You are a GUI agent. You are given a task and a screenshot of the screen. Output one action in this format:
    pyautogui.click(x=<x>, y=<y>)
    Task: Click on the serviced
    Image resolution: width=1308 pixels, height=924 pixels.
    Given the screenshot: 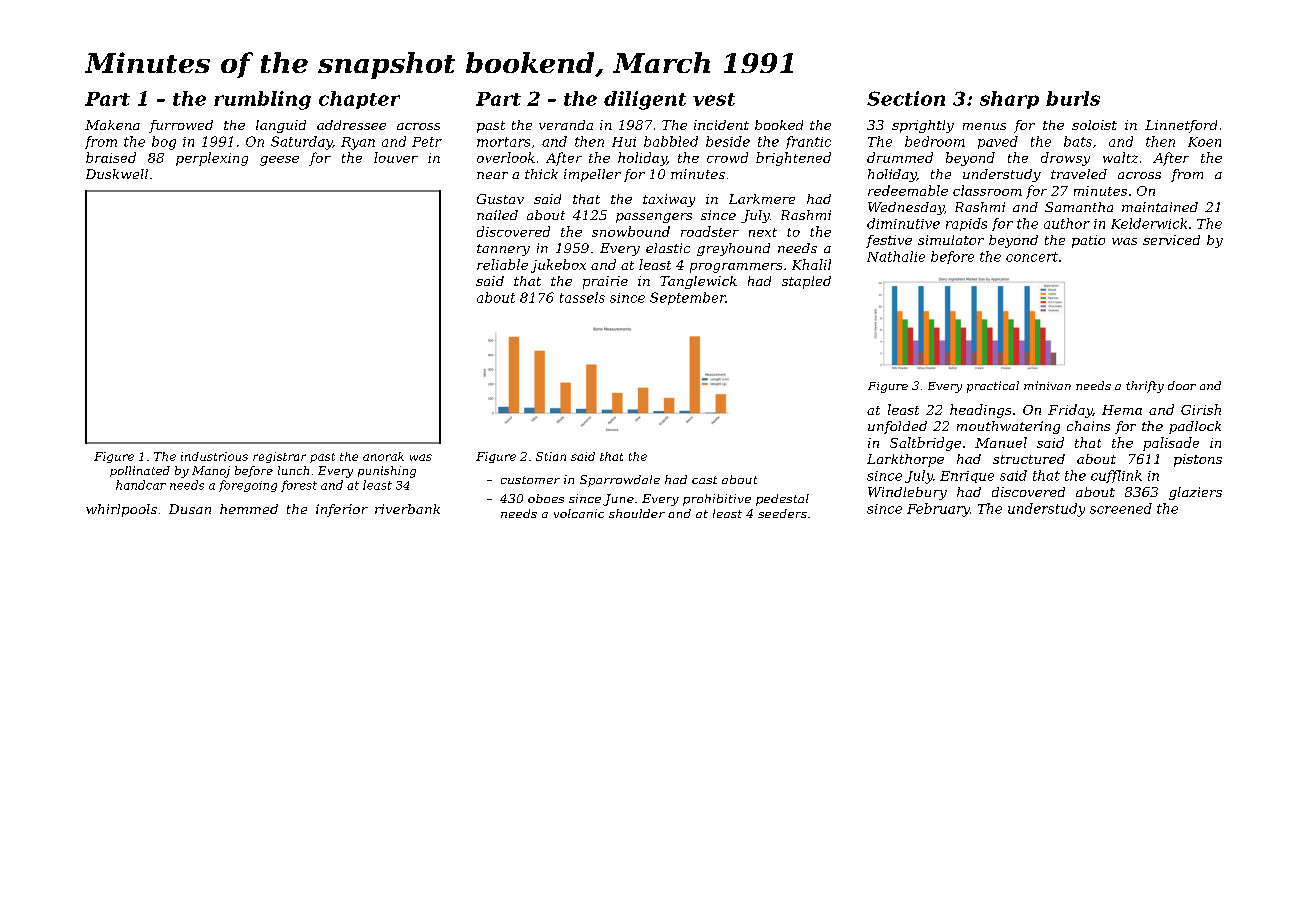 What is the action you would take?
    pyautogui.click(x=1171, y=240)
